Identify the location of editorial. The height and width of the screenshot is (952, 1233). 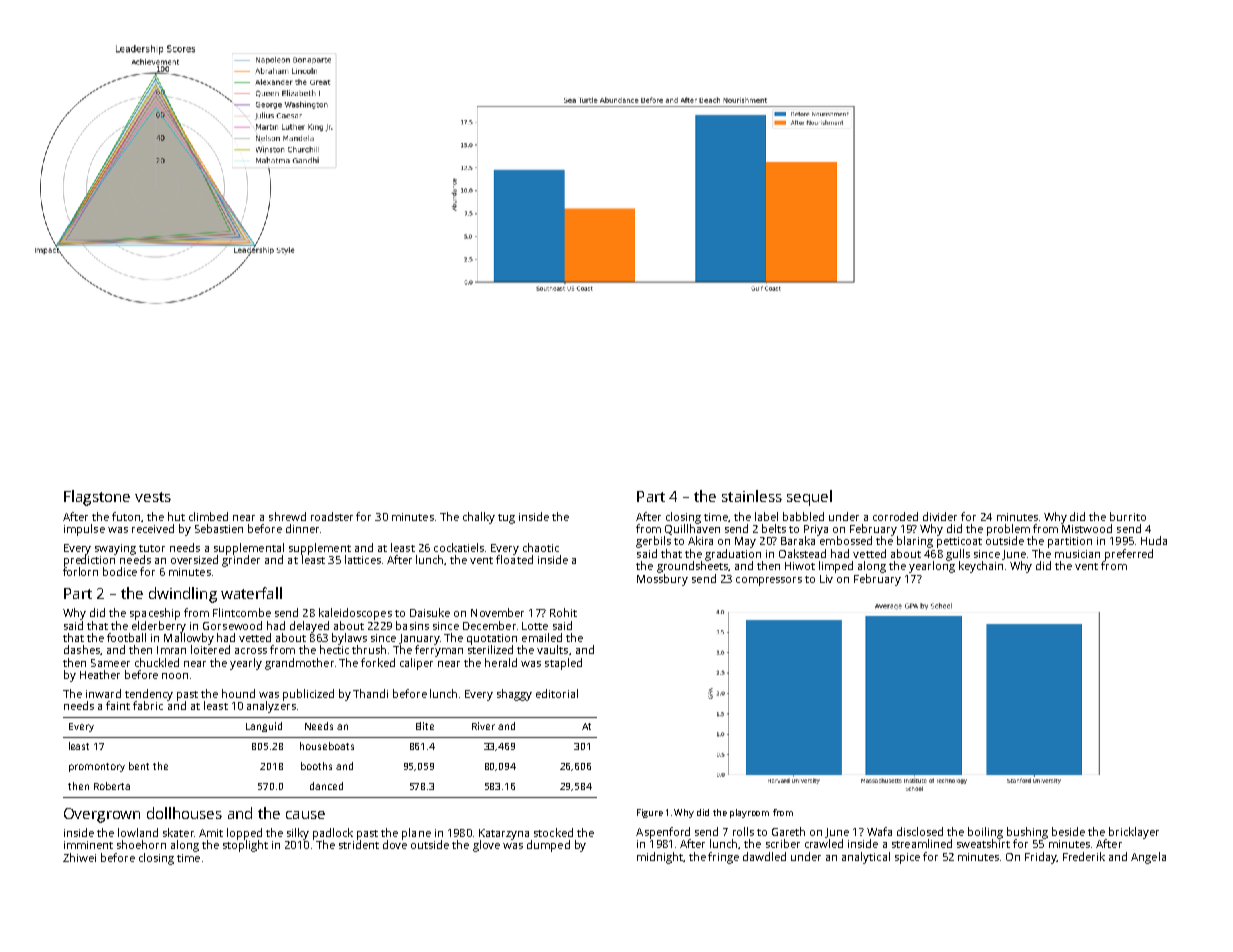
(557, 693).
